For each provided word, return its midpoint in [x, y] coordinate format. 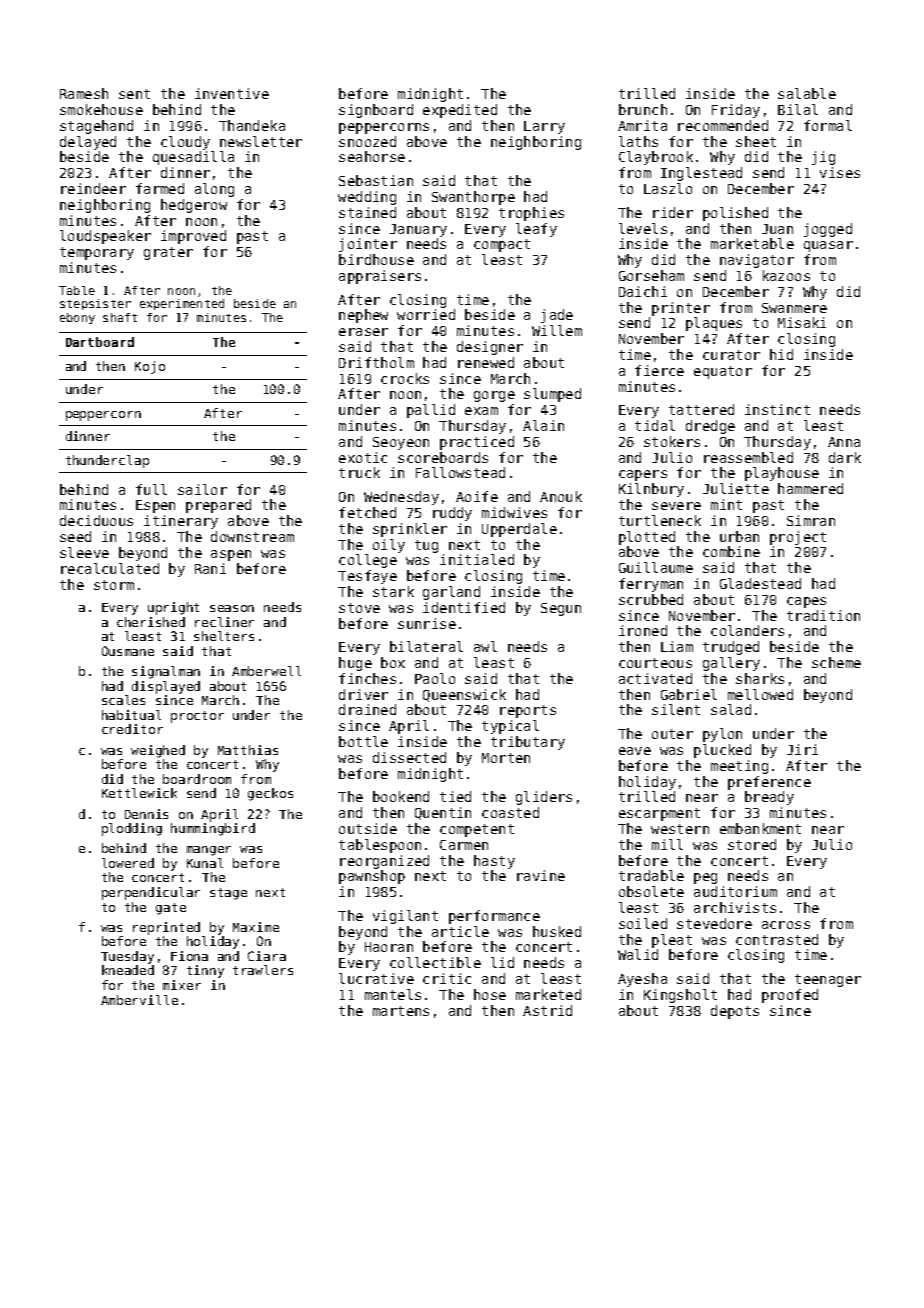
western [680, 829]
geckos [270, 794]
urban [739, 536]
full [151, 489]
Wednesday [401, 498]
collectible [435, 962]
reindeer [93, 188]
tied [455, 796]
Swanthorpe [473, 198]
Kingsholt [680, 996]
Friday [736, 111]
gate [171, 909]
